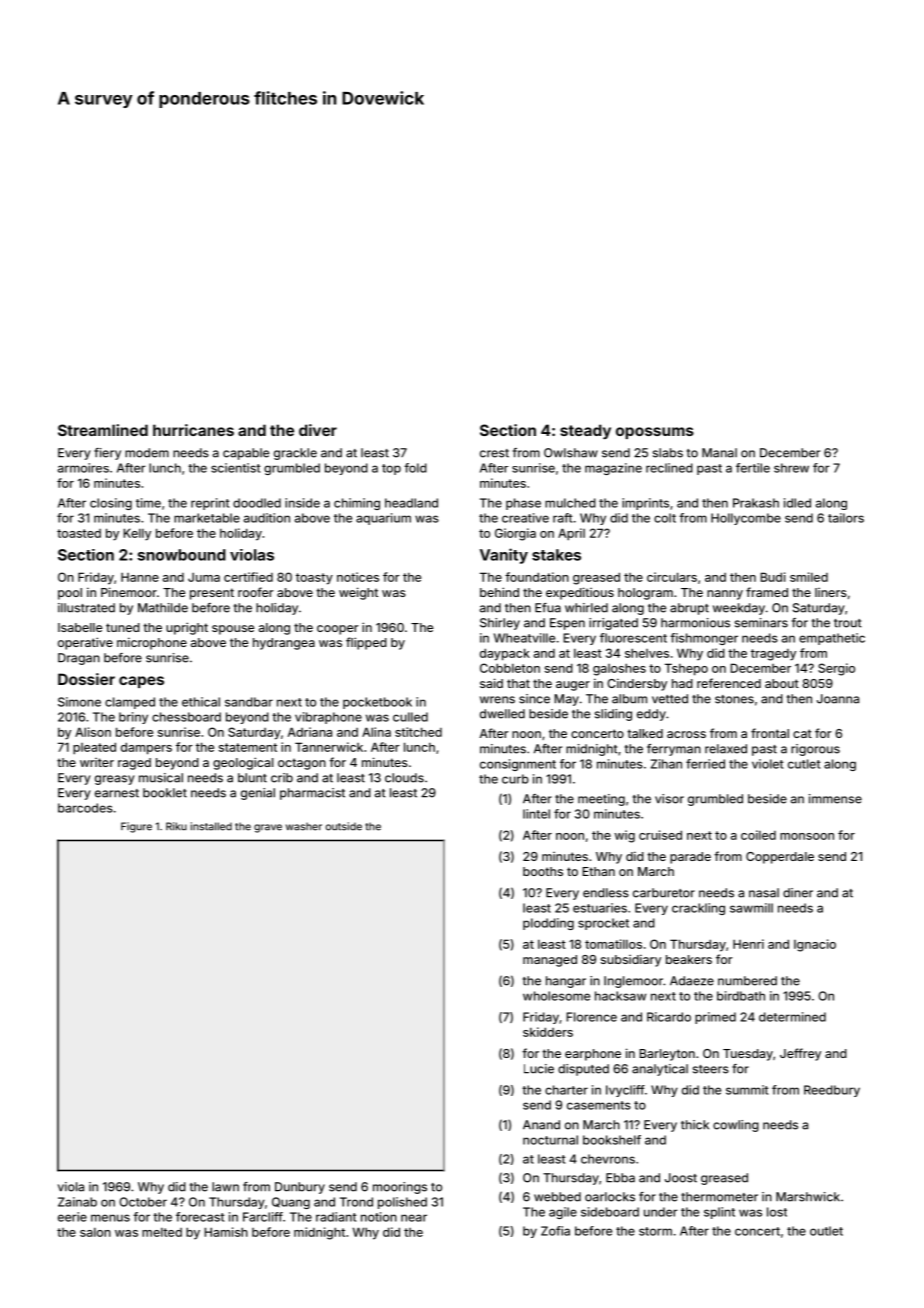 Image resolution: width=924 pixels, height=1308 pixels. What do you see at coordinates (268, 828) in the page?
I see `grave` at bounding box center [268, 828].
